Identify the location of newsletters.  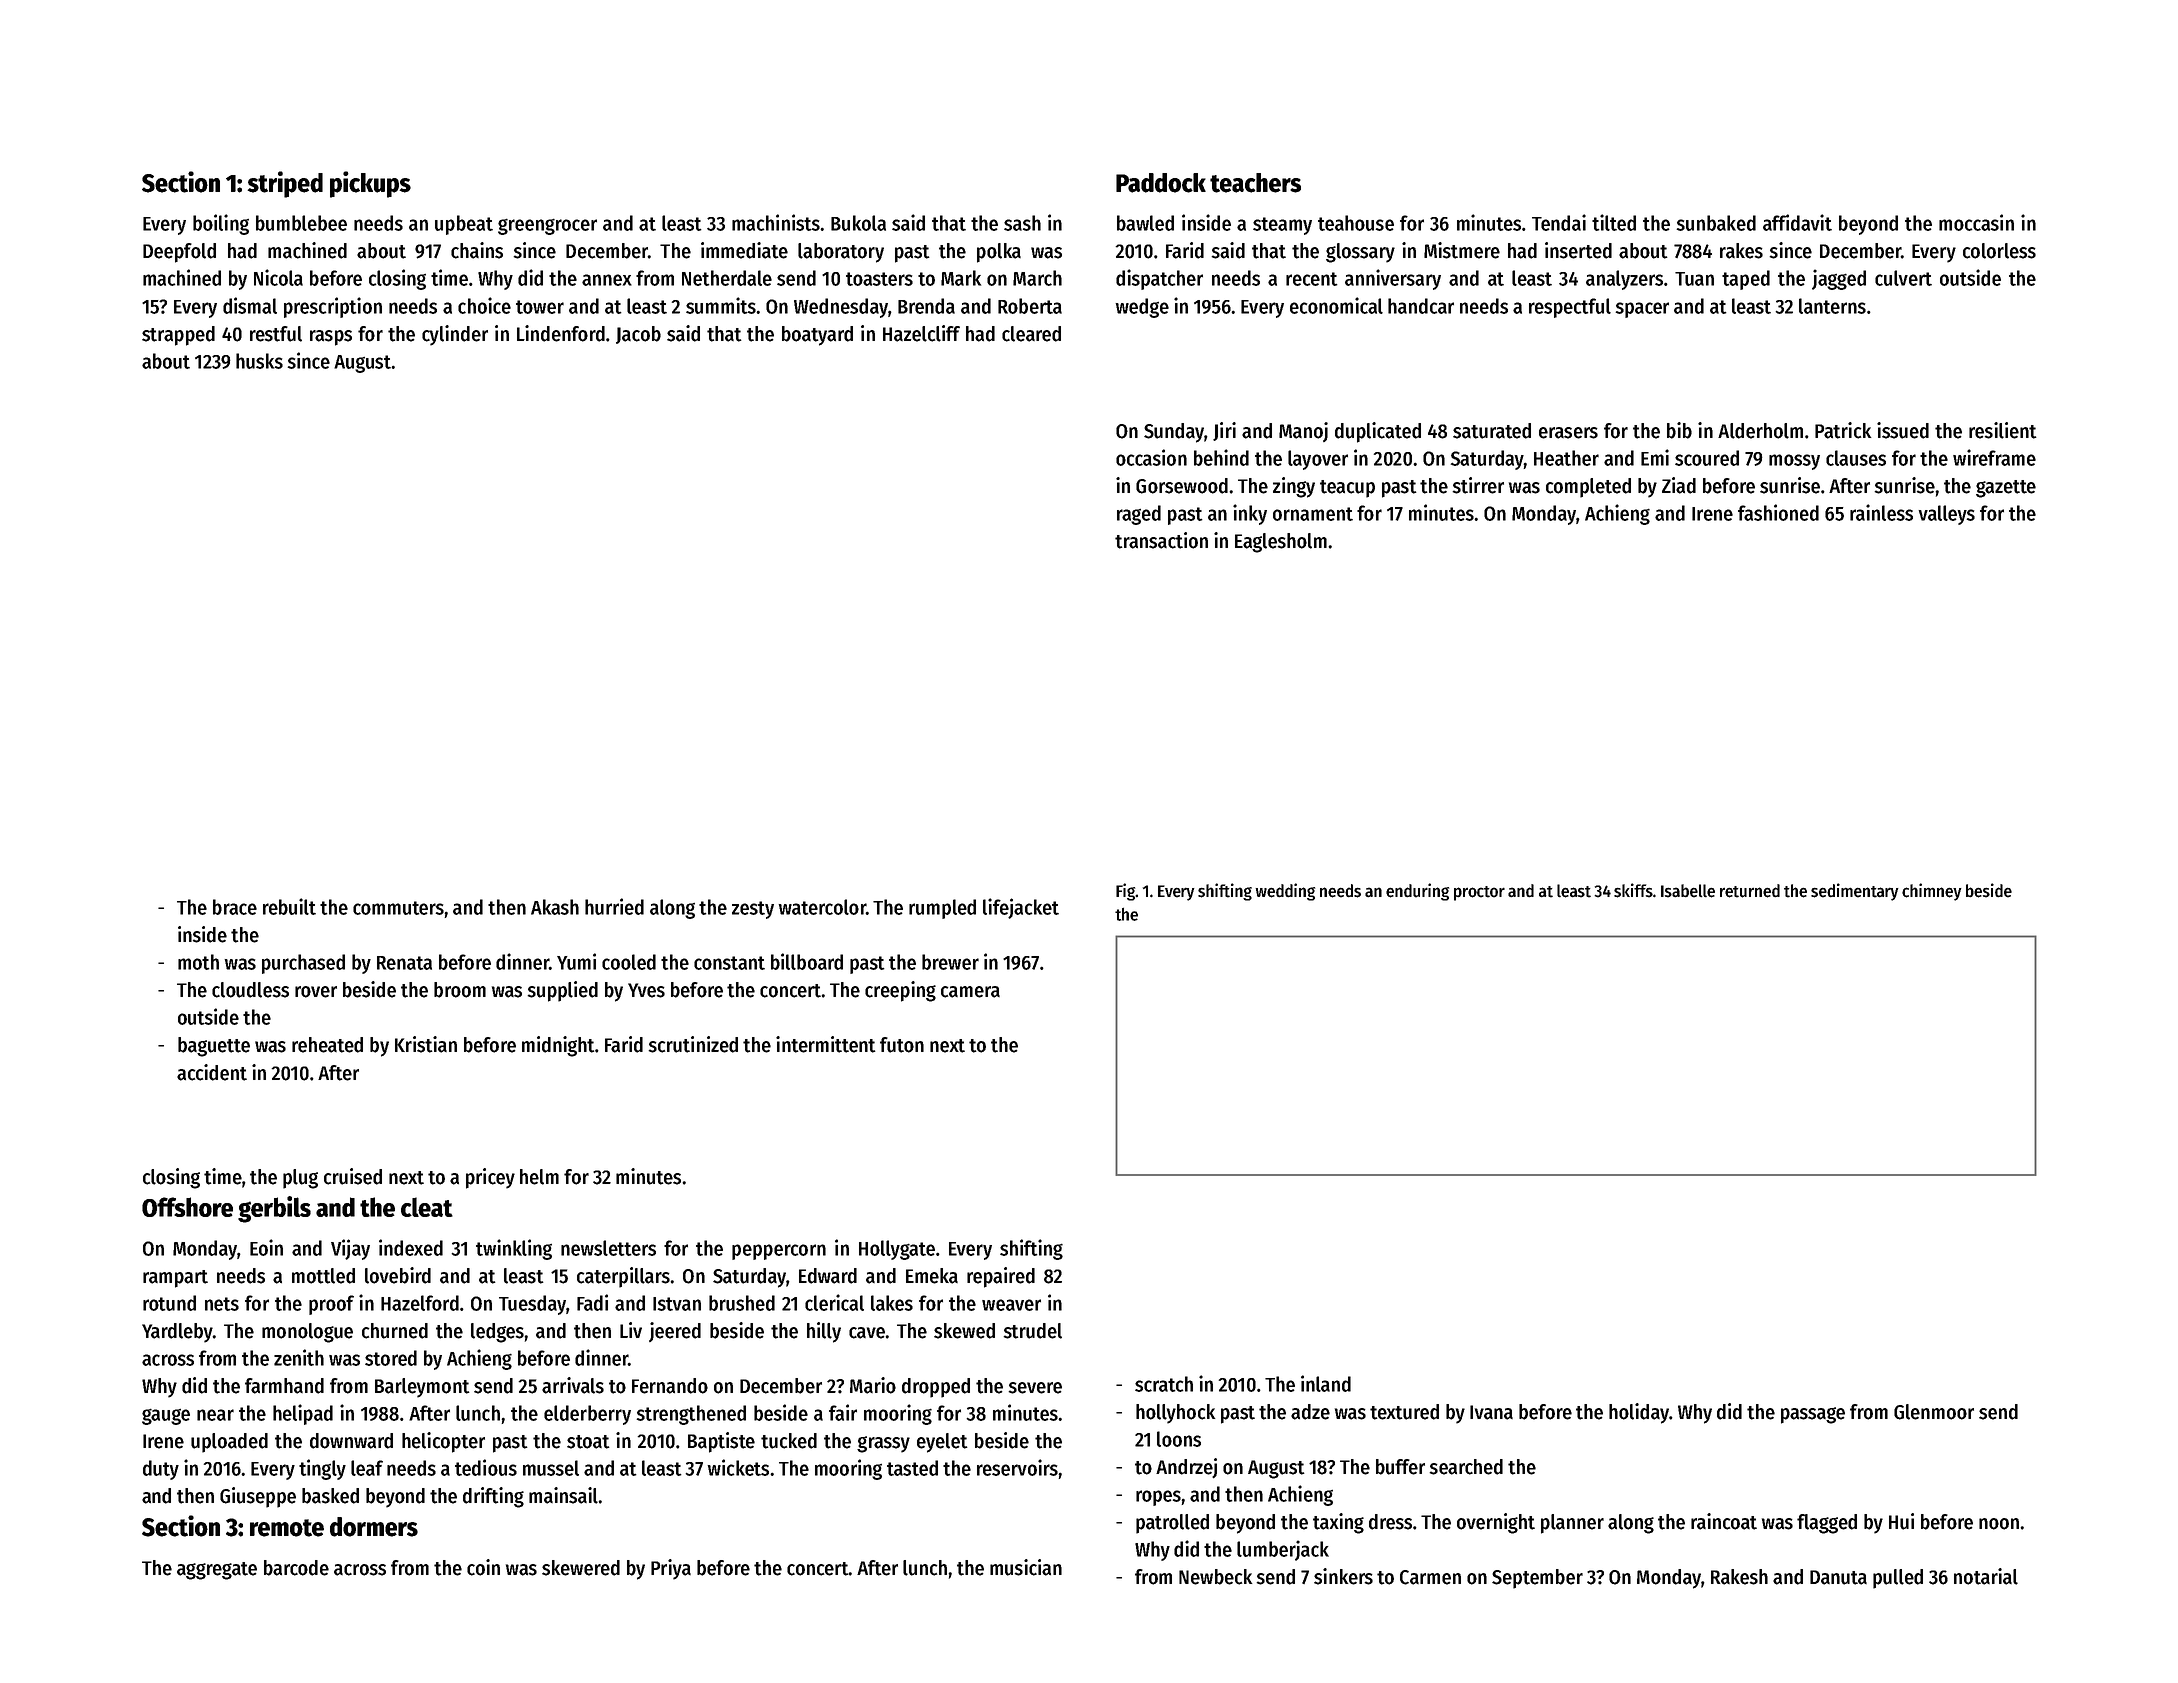
(608, 1248).
